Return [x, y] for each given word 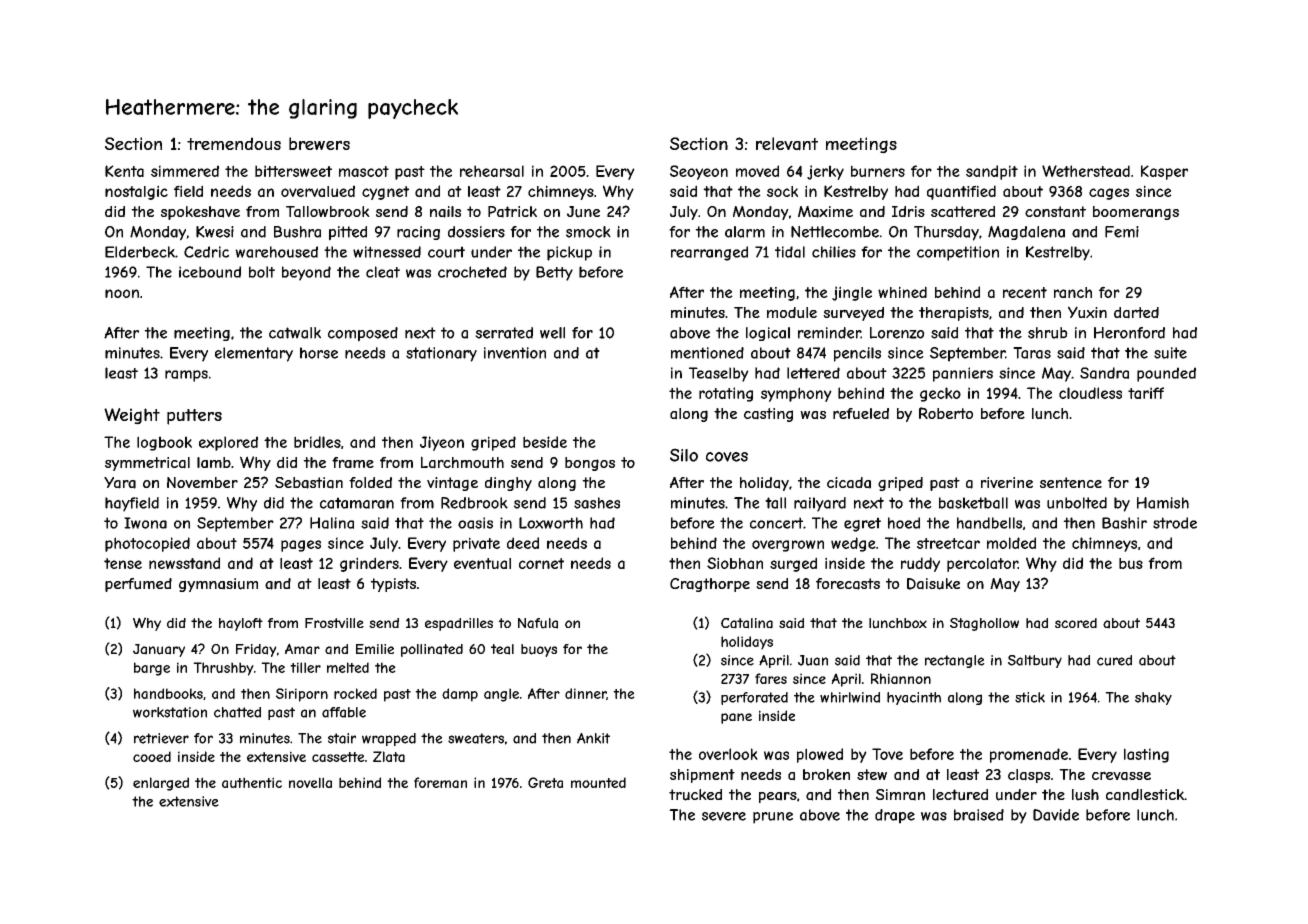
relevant [787, 144]
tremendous [234, 143]
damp [460, 695]
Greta [545, 782]
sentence [1071, 482]
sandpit [992, 172]
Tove [887, 754]
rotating [726, 394]
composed [363, 334]
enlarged [161, 784]
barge [152, 669]
